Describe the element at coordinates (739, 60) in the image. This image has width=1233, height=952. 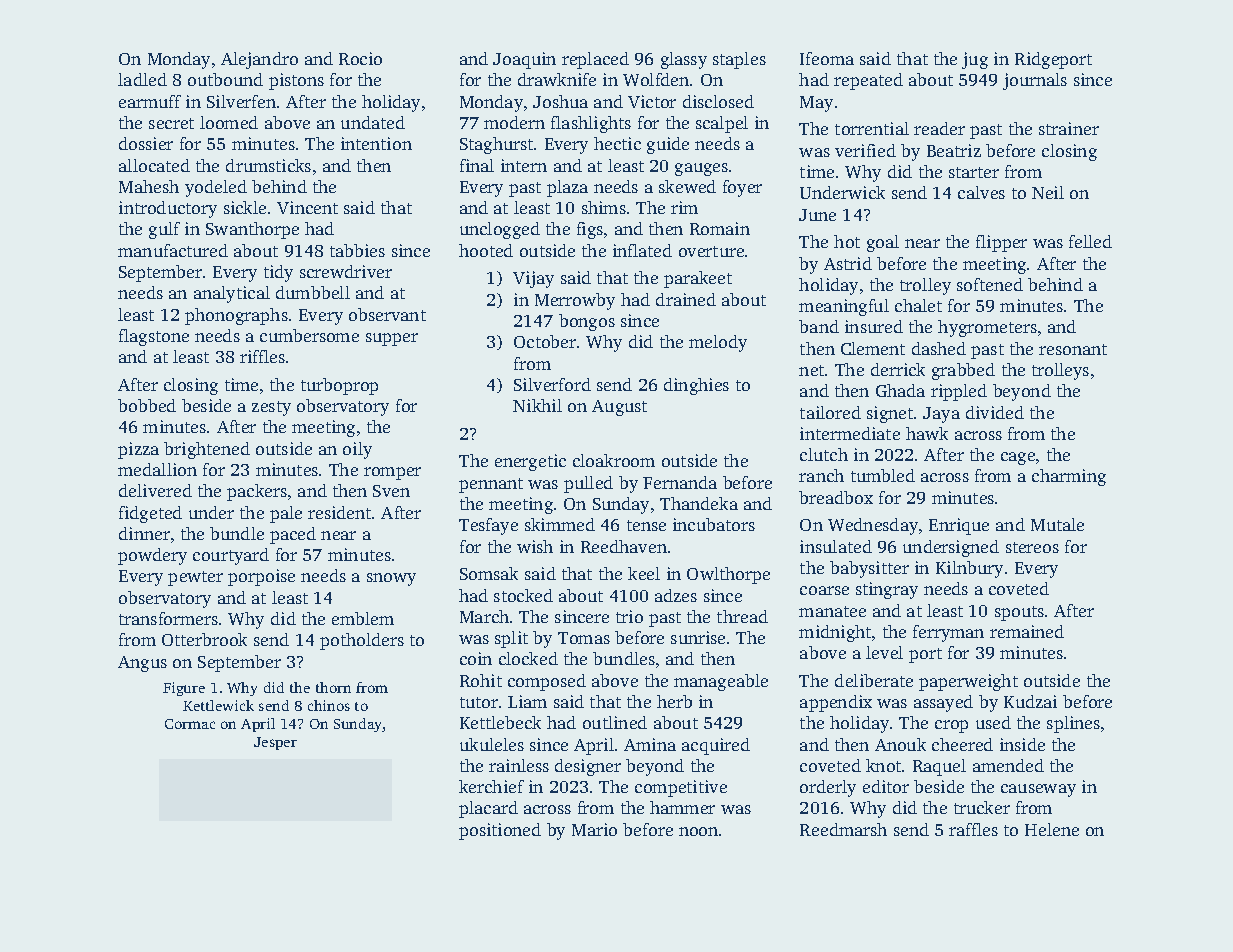
I see `staples` at that location.
